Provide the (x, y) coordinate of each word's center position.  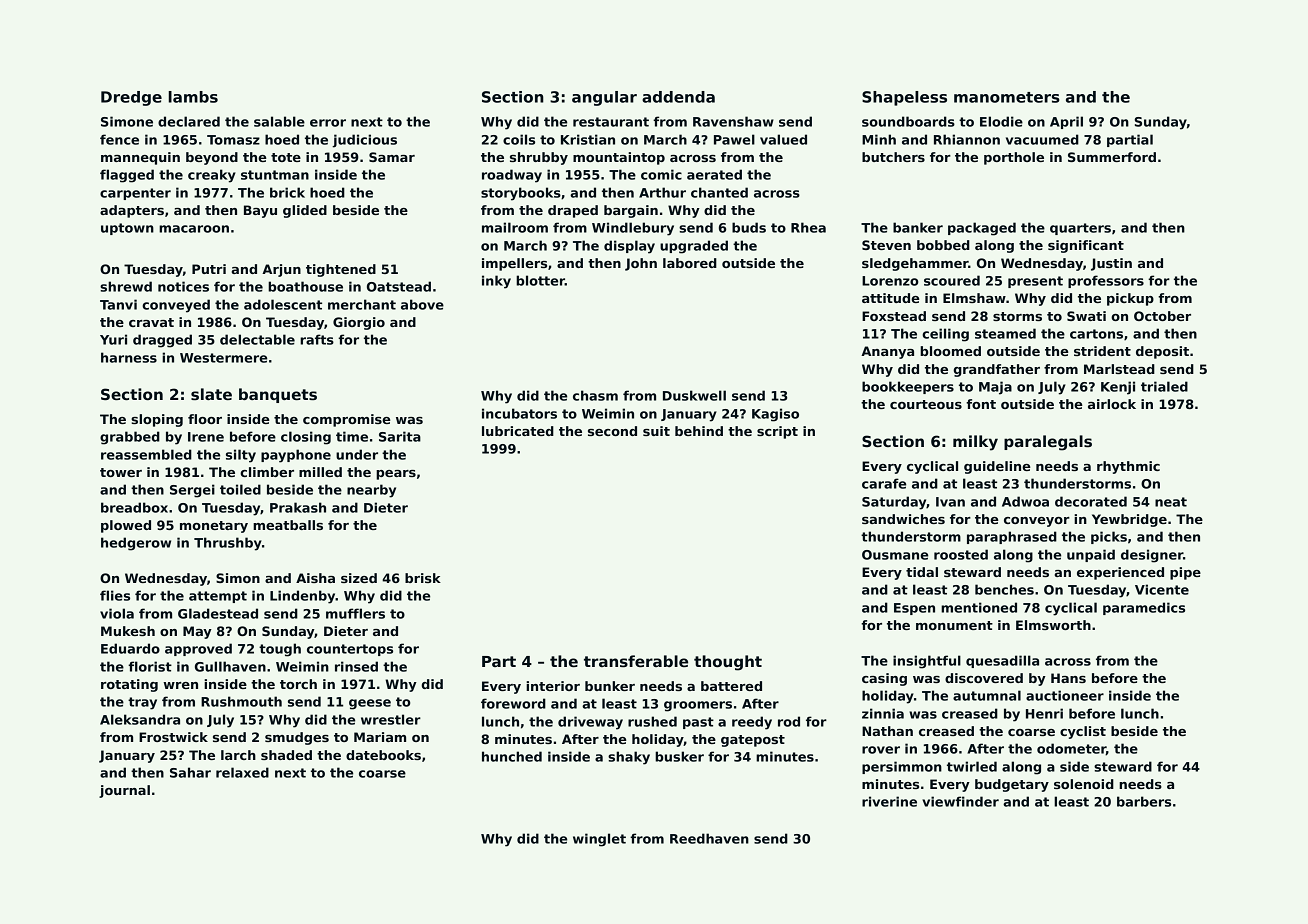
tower (121, 472)
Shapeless (904, 98)
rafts (317, 339)
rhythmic (1128, 467)
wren (180, 685)
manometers (1007, 97)
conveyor (1037, 522)
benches (1004, 589)
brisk (423, 578)
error (328, 123)
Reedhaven (709, 838)
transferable (636, 661)
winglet (599, 840)
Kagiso (775, 415)
